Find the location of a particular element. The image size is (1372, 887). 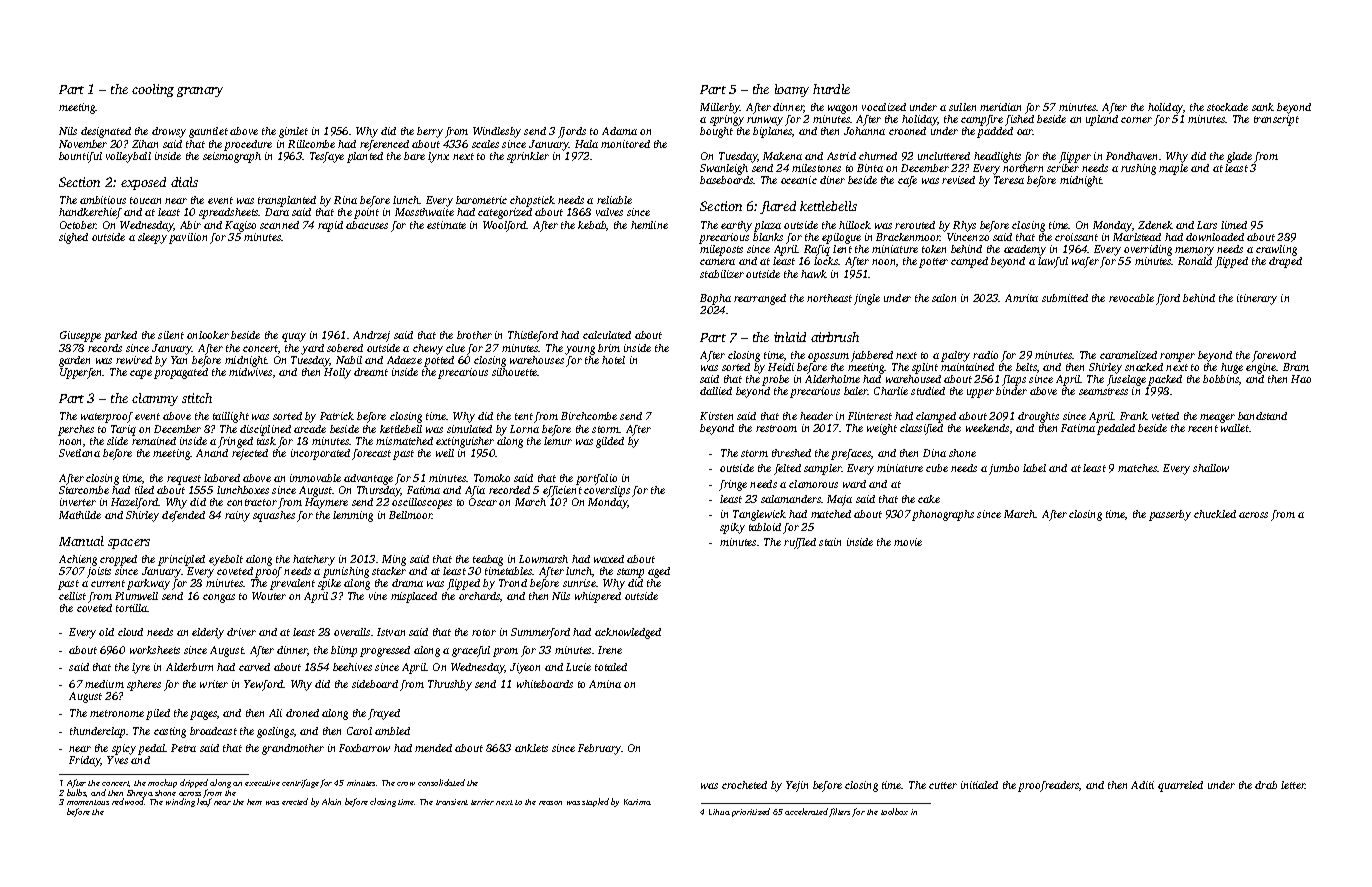

accelerated is located at coordinates (806, 811).
